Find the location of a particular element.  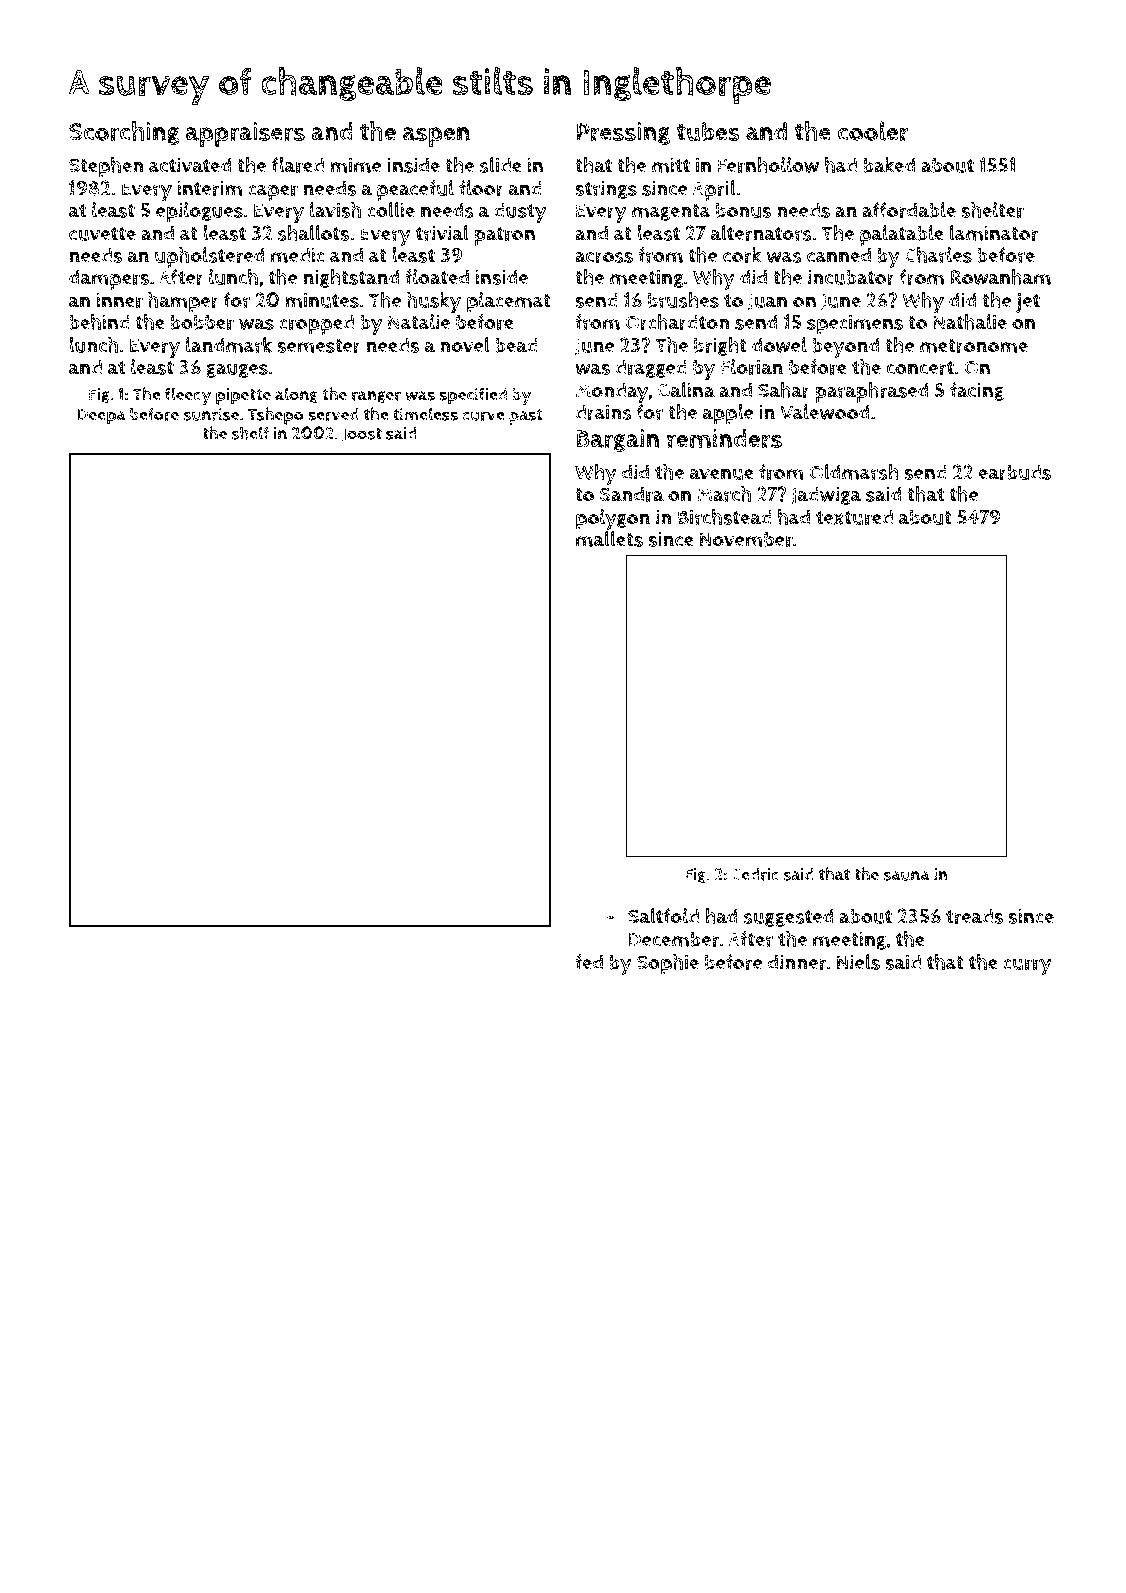

curry is located at coordinates (1027, 967).
